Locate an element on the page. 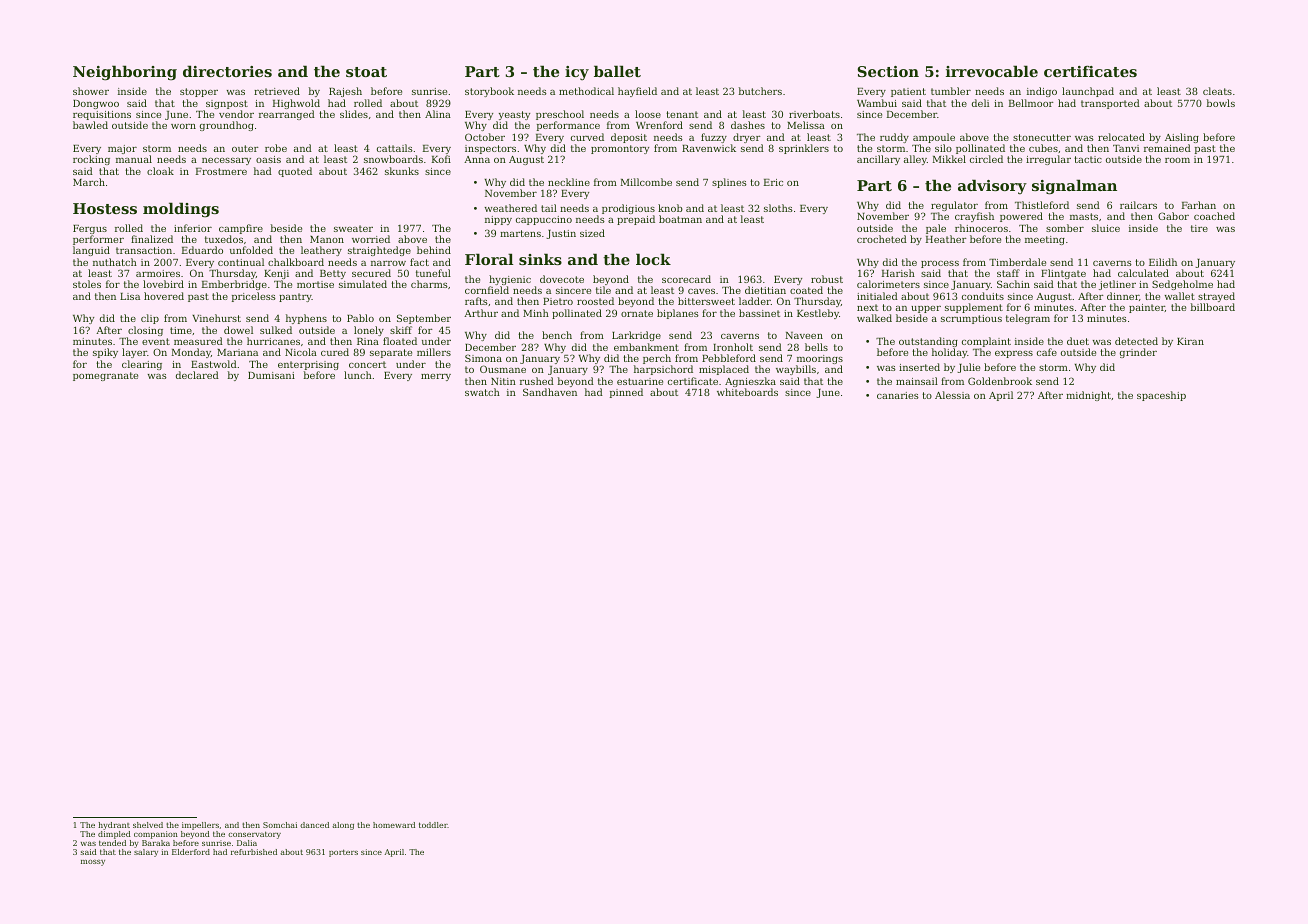 The image size is (1308, 924). mossy is located at coordinates (93, 863).
